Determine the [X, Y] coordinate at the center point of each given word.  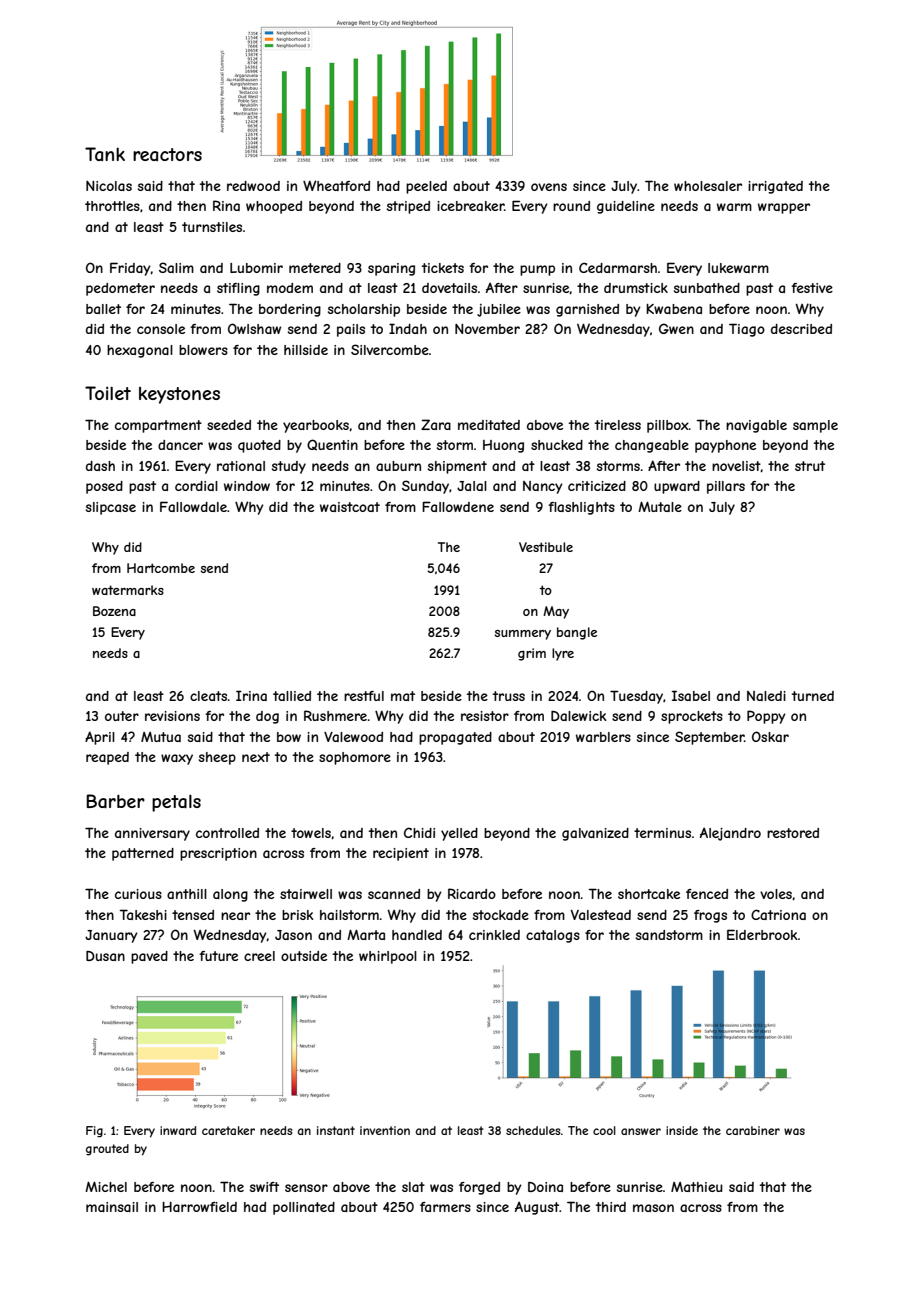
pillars [726, 487]
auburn [398, 466]
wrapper [784, 208]
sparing [391, 269]
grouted [107, 1150]
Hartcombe [161, 568]
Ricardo [472, 893]
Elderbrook [762, 934]
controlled [227, 833]
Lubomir [256, 268]
